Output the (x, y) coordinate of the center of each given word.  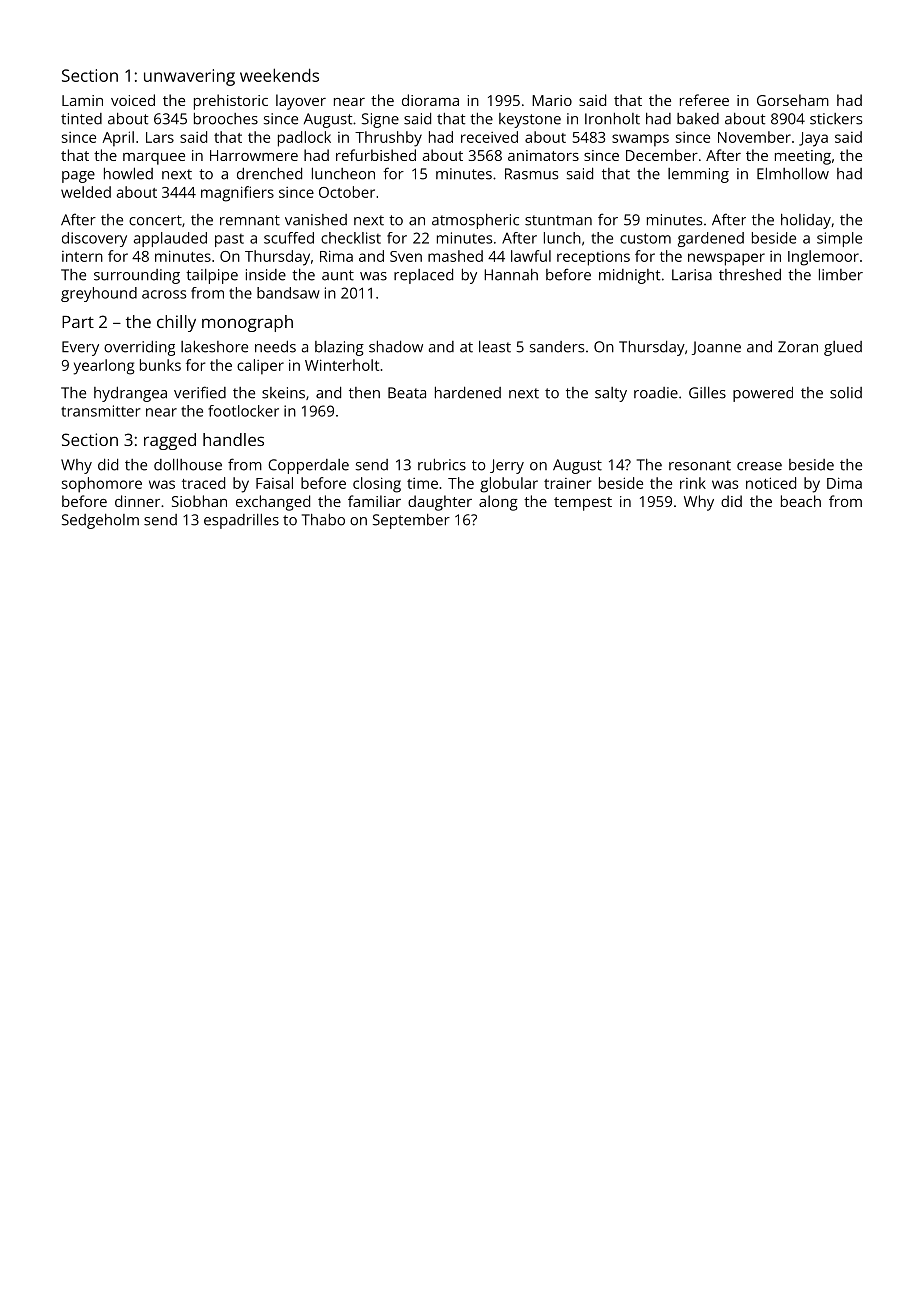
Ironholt (612, 118)
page (78, 177)
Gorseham (793, 100)
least (495, 347)
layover (301, 102)
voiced (133, 100)
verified (200, 392)
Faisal (274, 483)
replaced (423, 276)
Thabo (323, 519)
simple (839, 239)
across (164, 294)
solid (846, 393)
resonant (700, 465)
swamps (640, 140)
